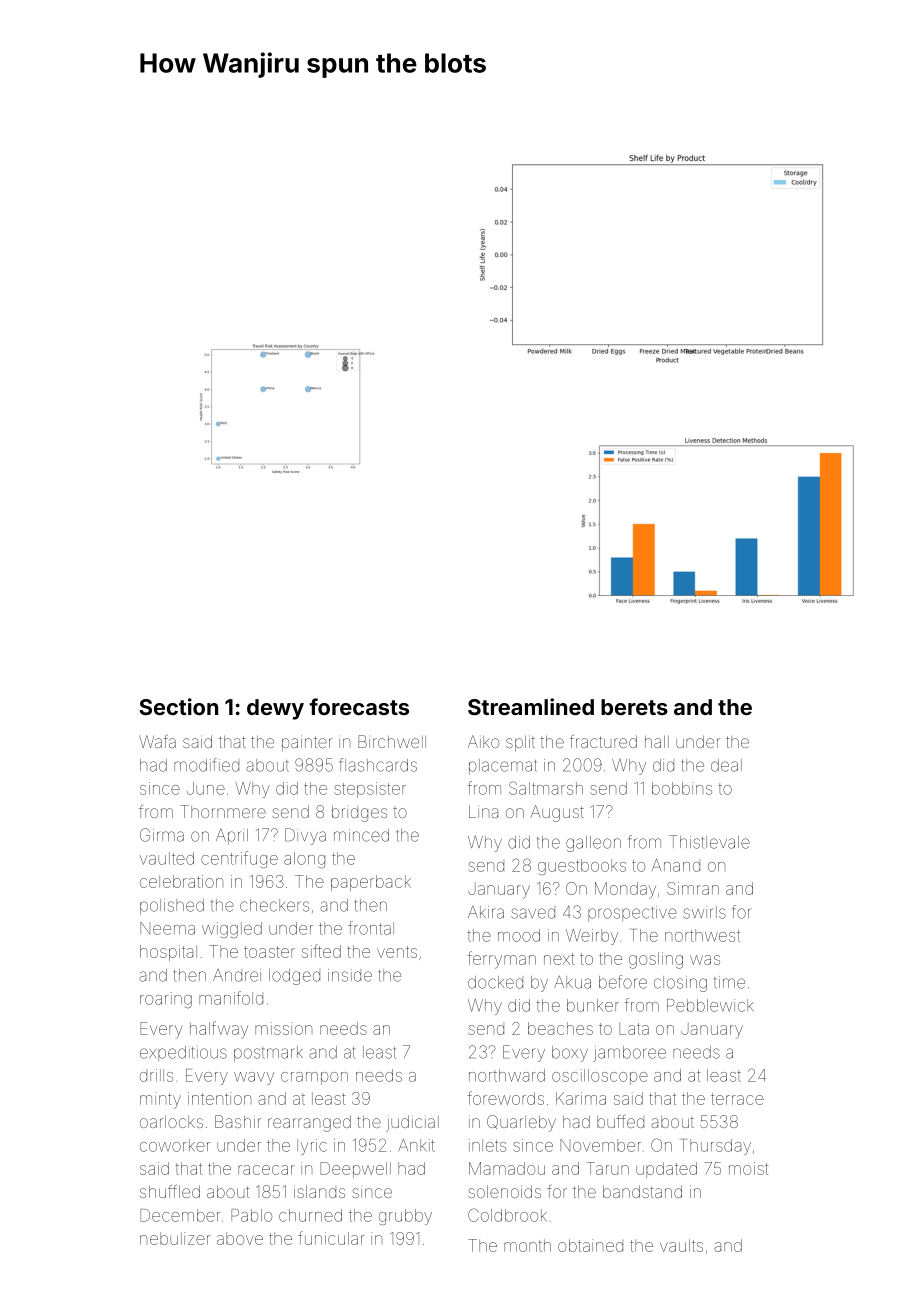 Image resolution: width=908 pixels, height=1316 pixels. I want to click on intention, so click(219, 1098).
